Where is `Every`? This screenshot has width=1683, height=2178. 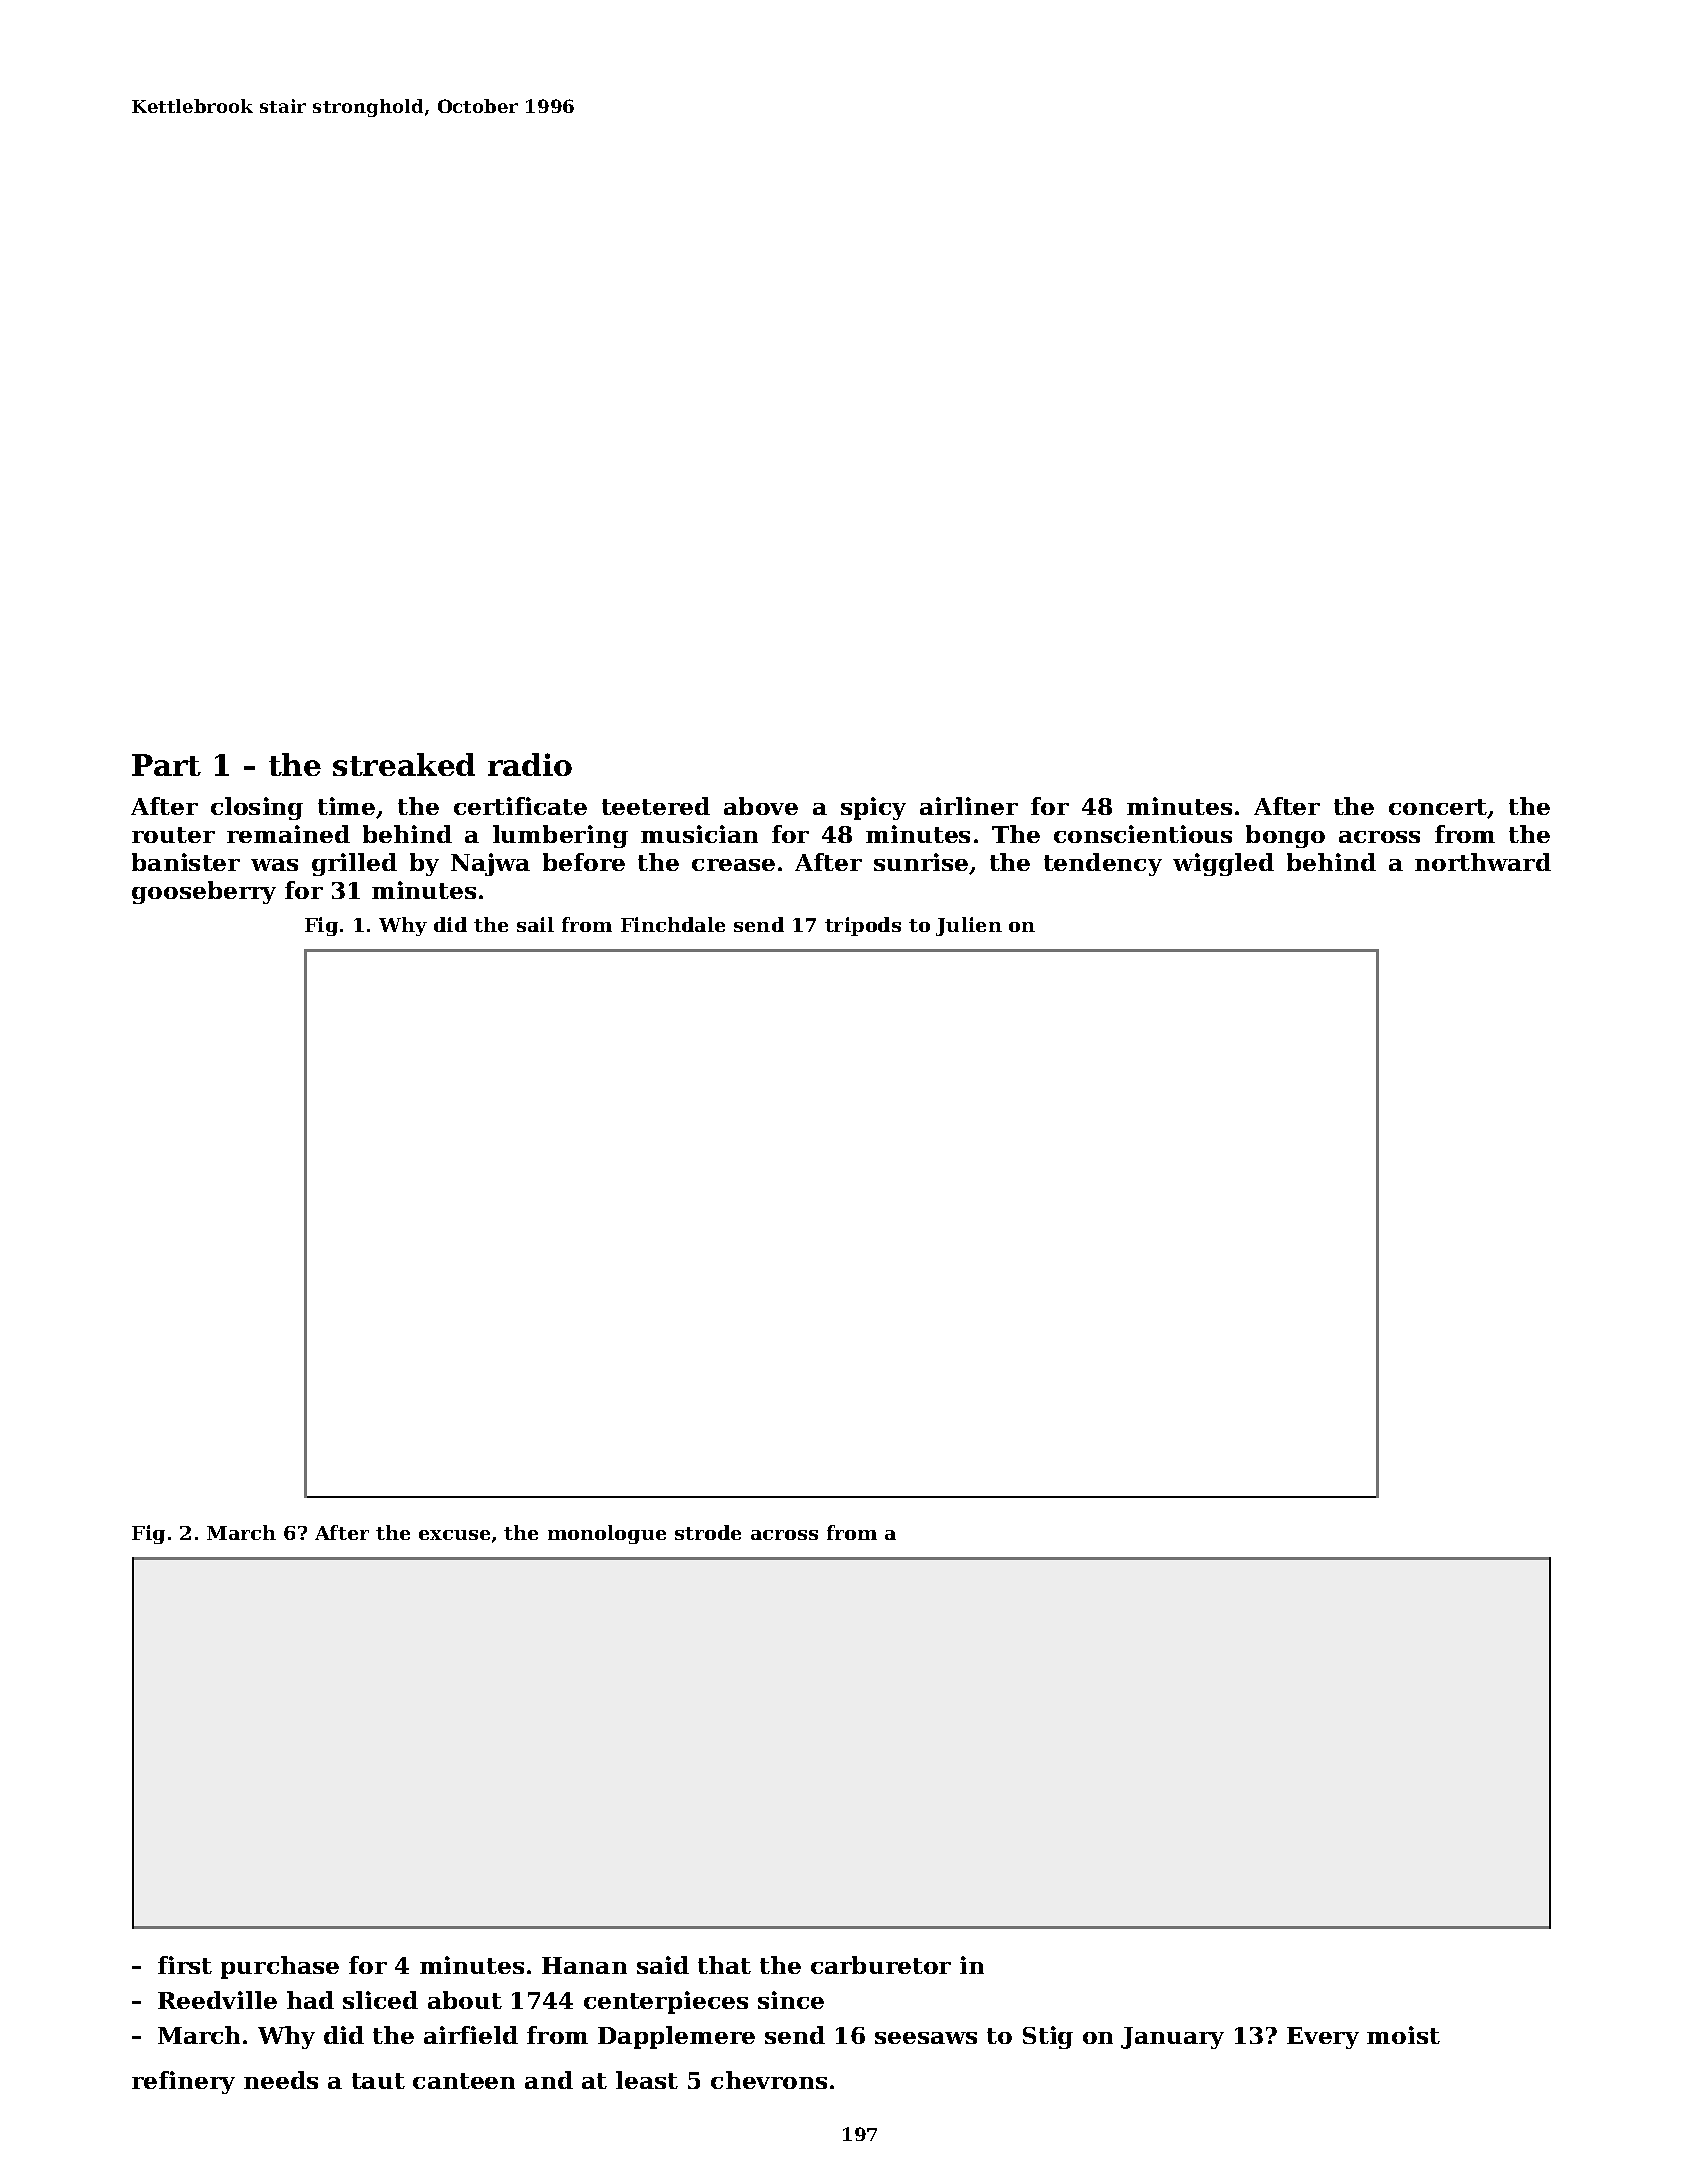 Every is located at coordinates (1323, 2038).
